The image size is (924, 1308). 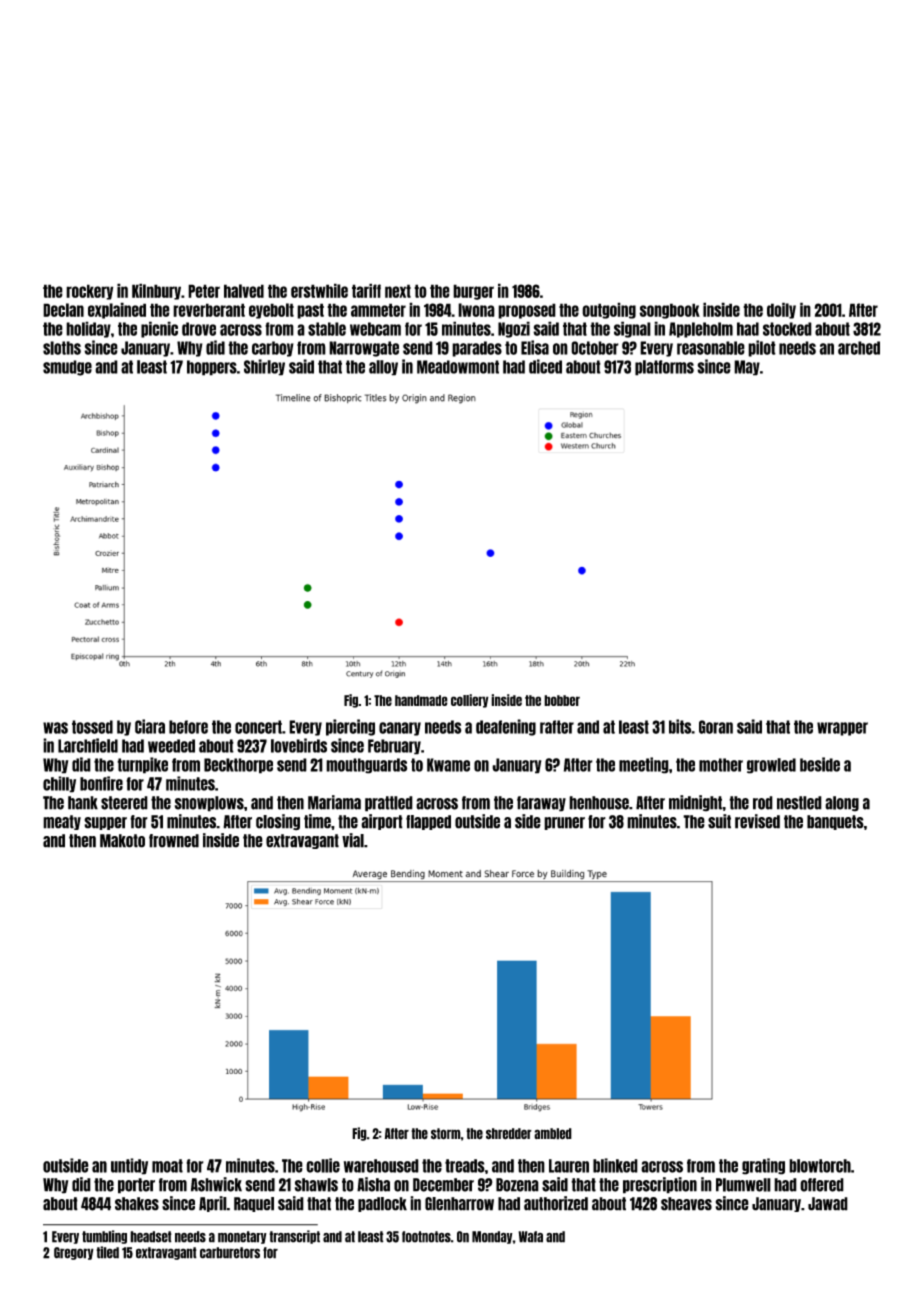 What do you see at coordinates (107, 1252) in the screenshot?
I see `tiled` at bounding box center [107, 1252].
